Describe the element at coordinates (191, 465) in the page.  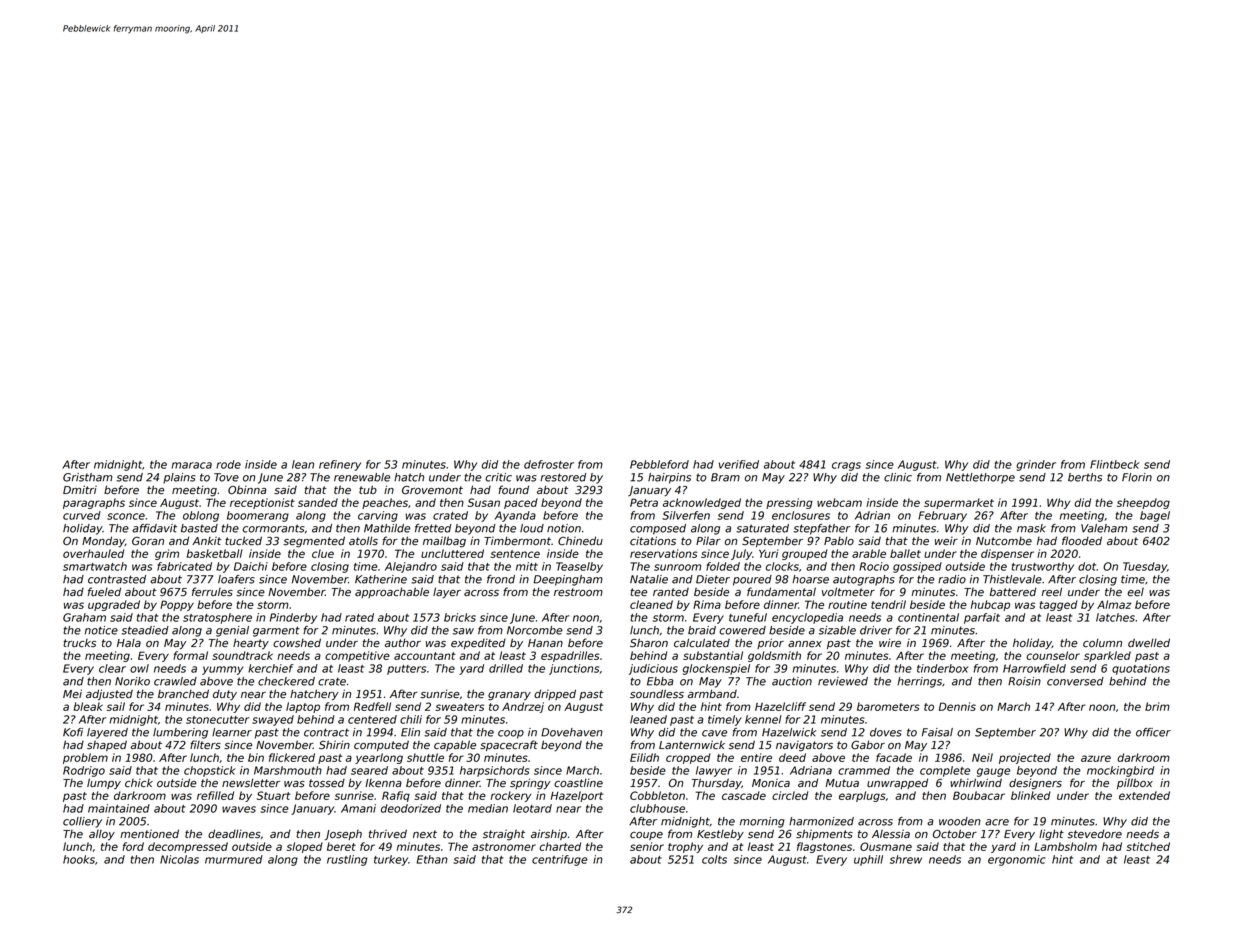
I see `maraca` at that location.
